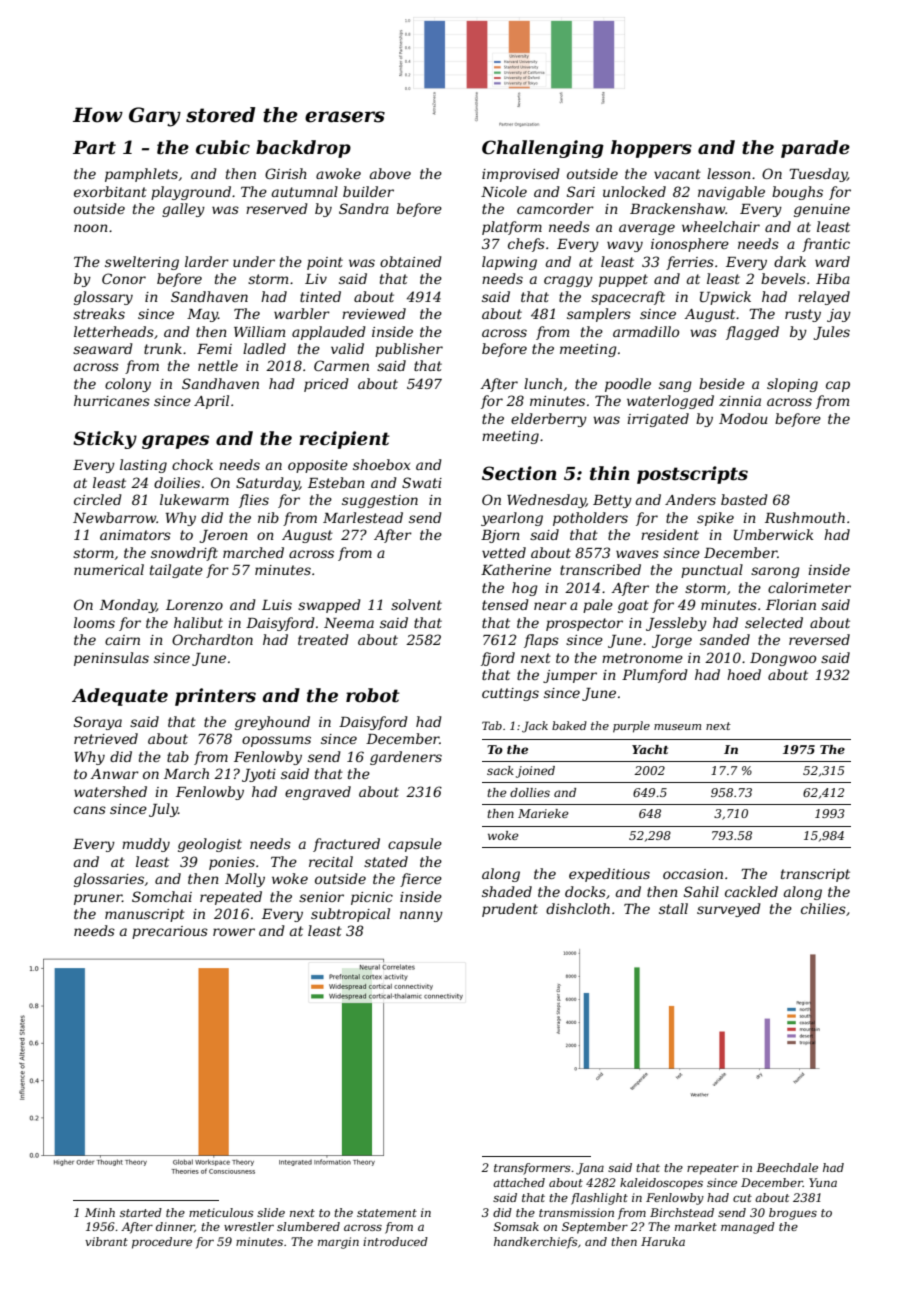 Image resolution: width=924 pixels, height=1308 pixels. I want to click on hoppers, so click(651, 149).
